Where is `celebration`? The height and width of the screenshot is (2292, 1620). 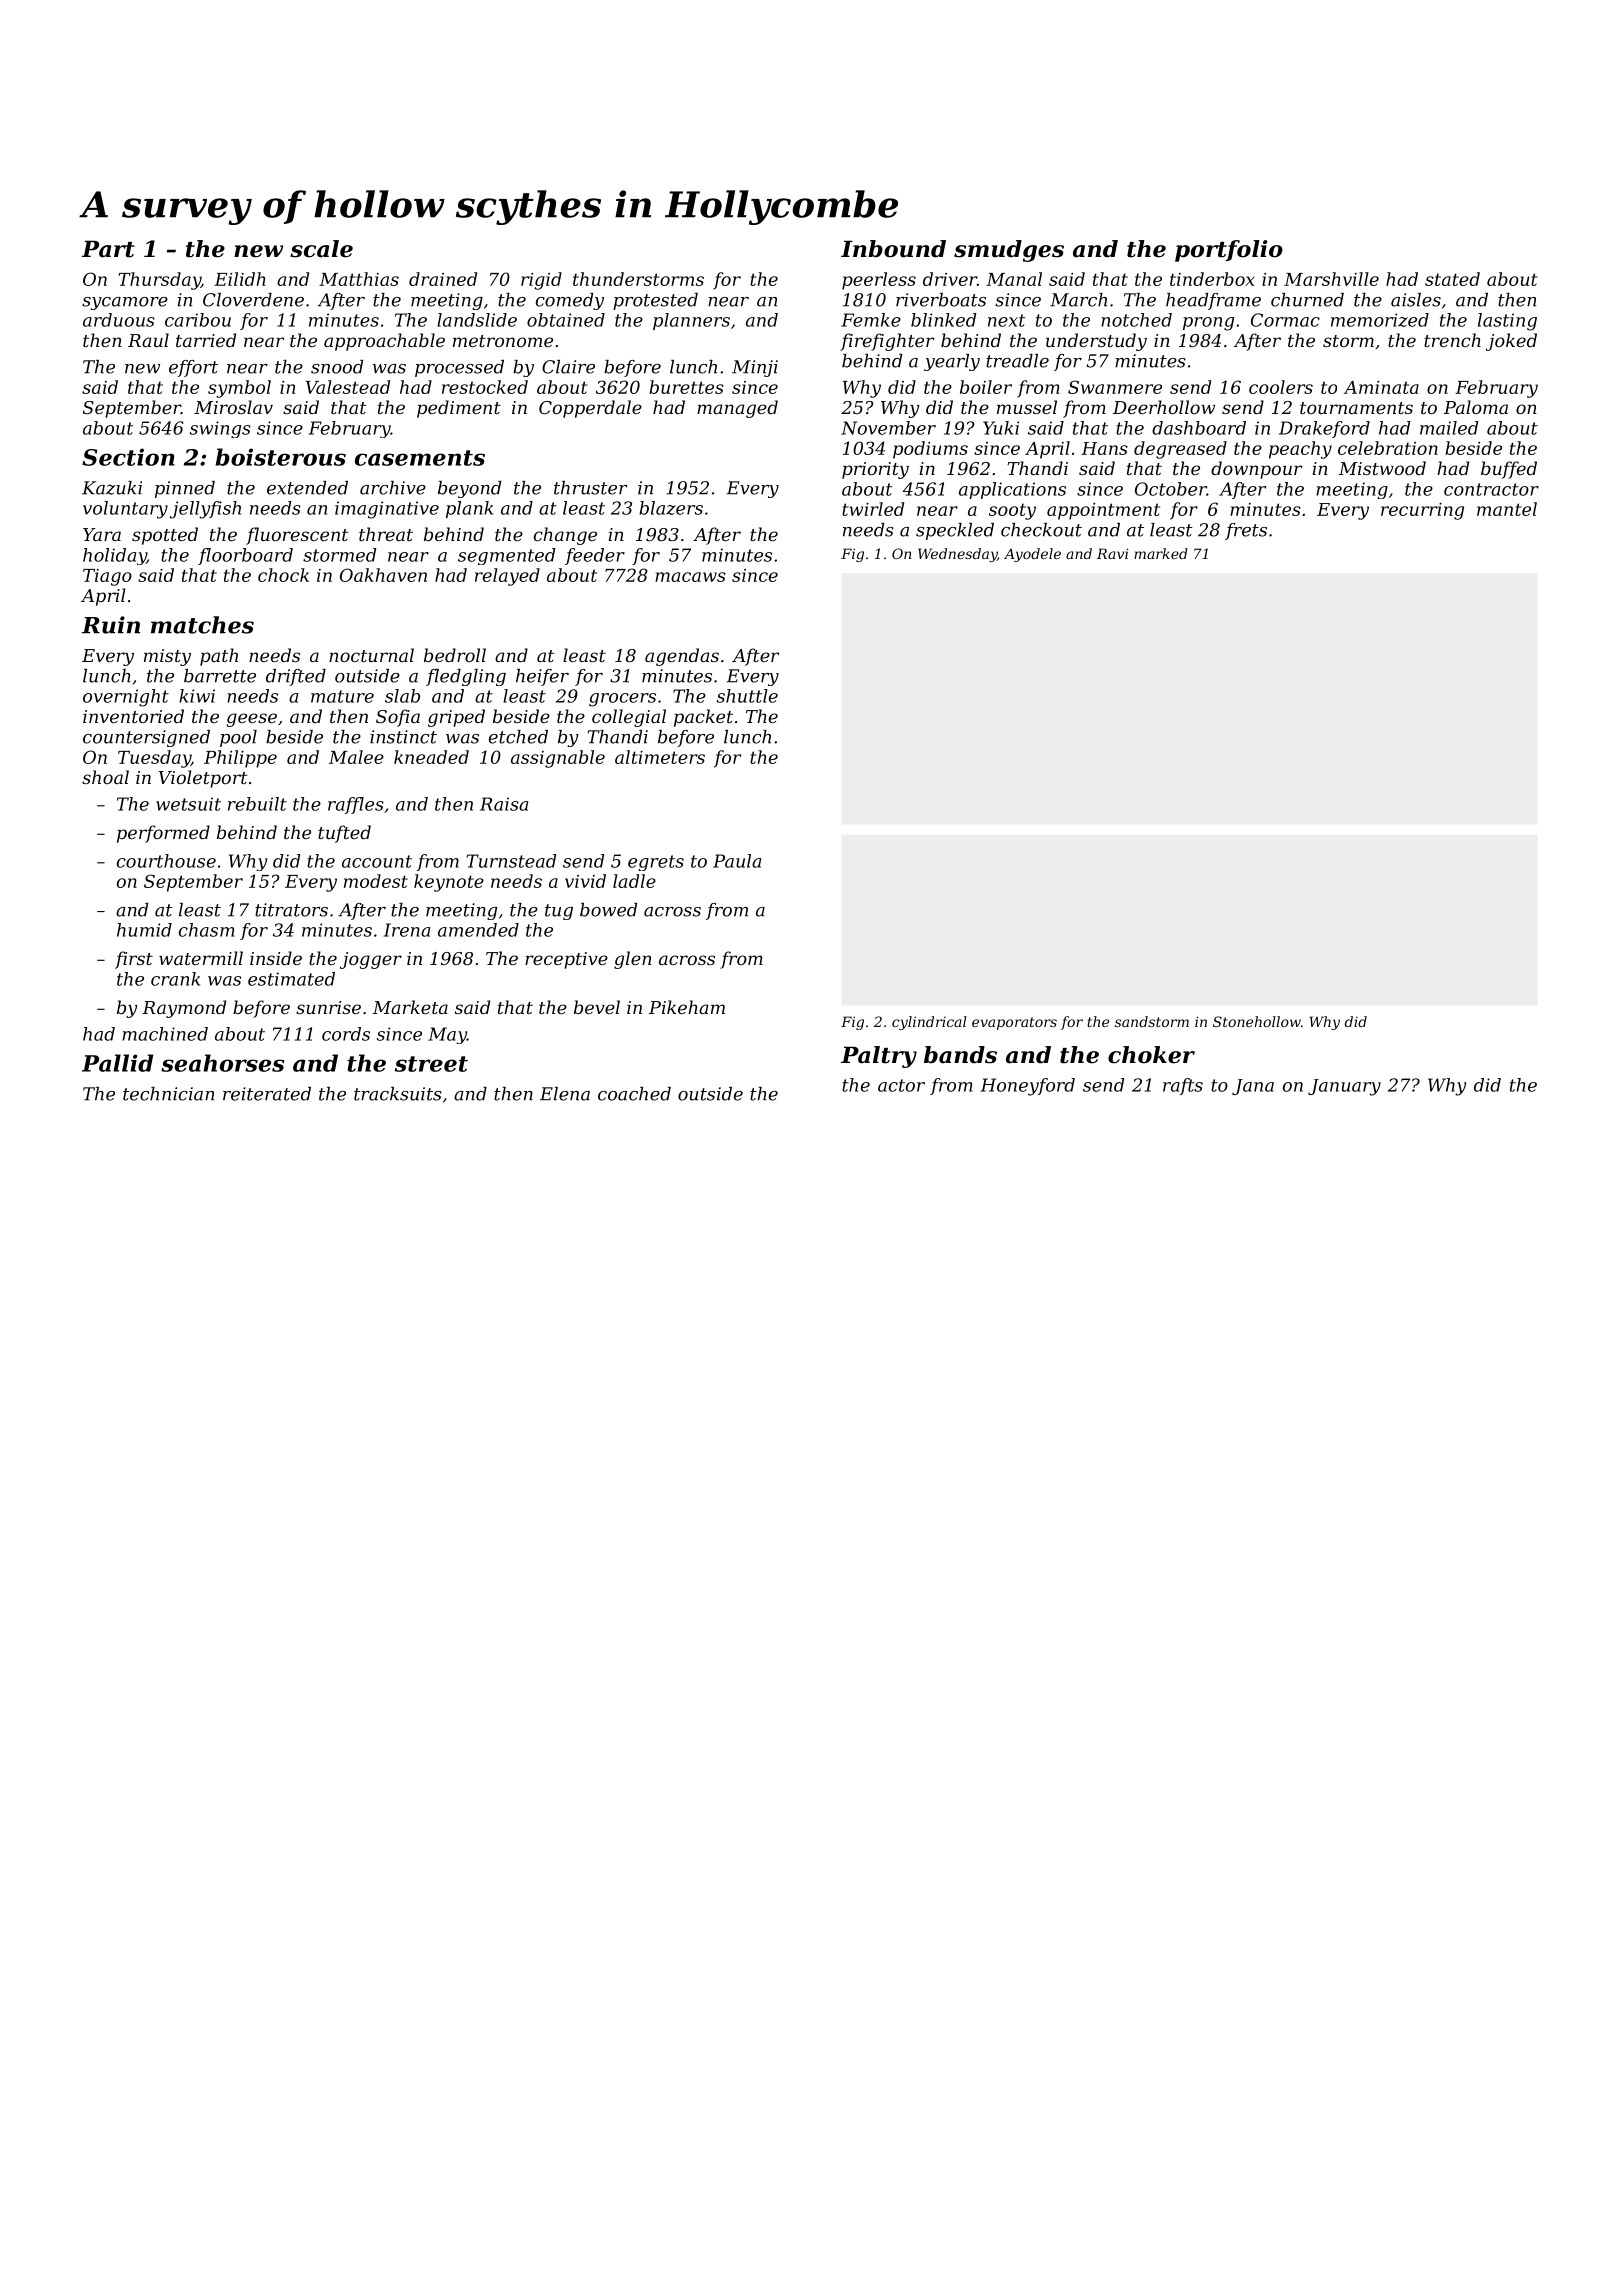
celebration is located at coordinates (1388, 448).
